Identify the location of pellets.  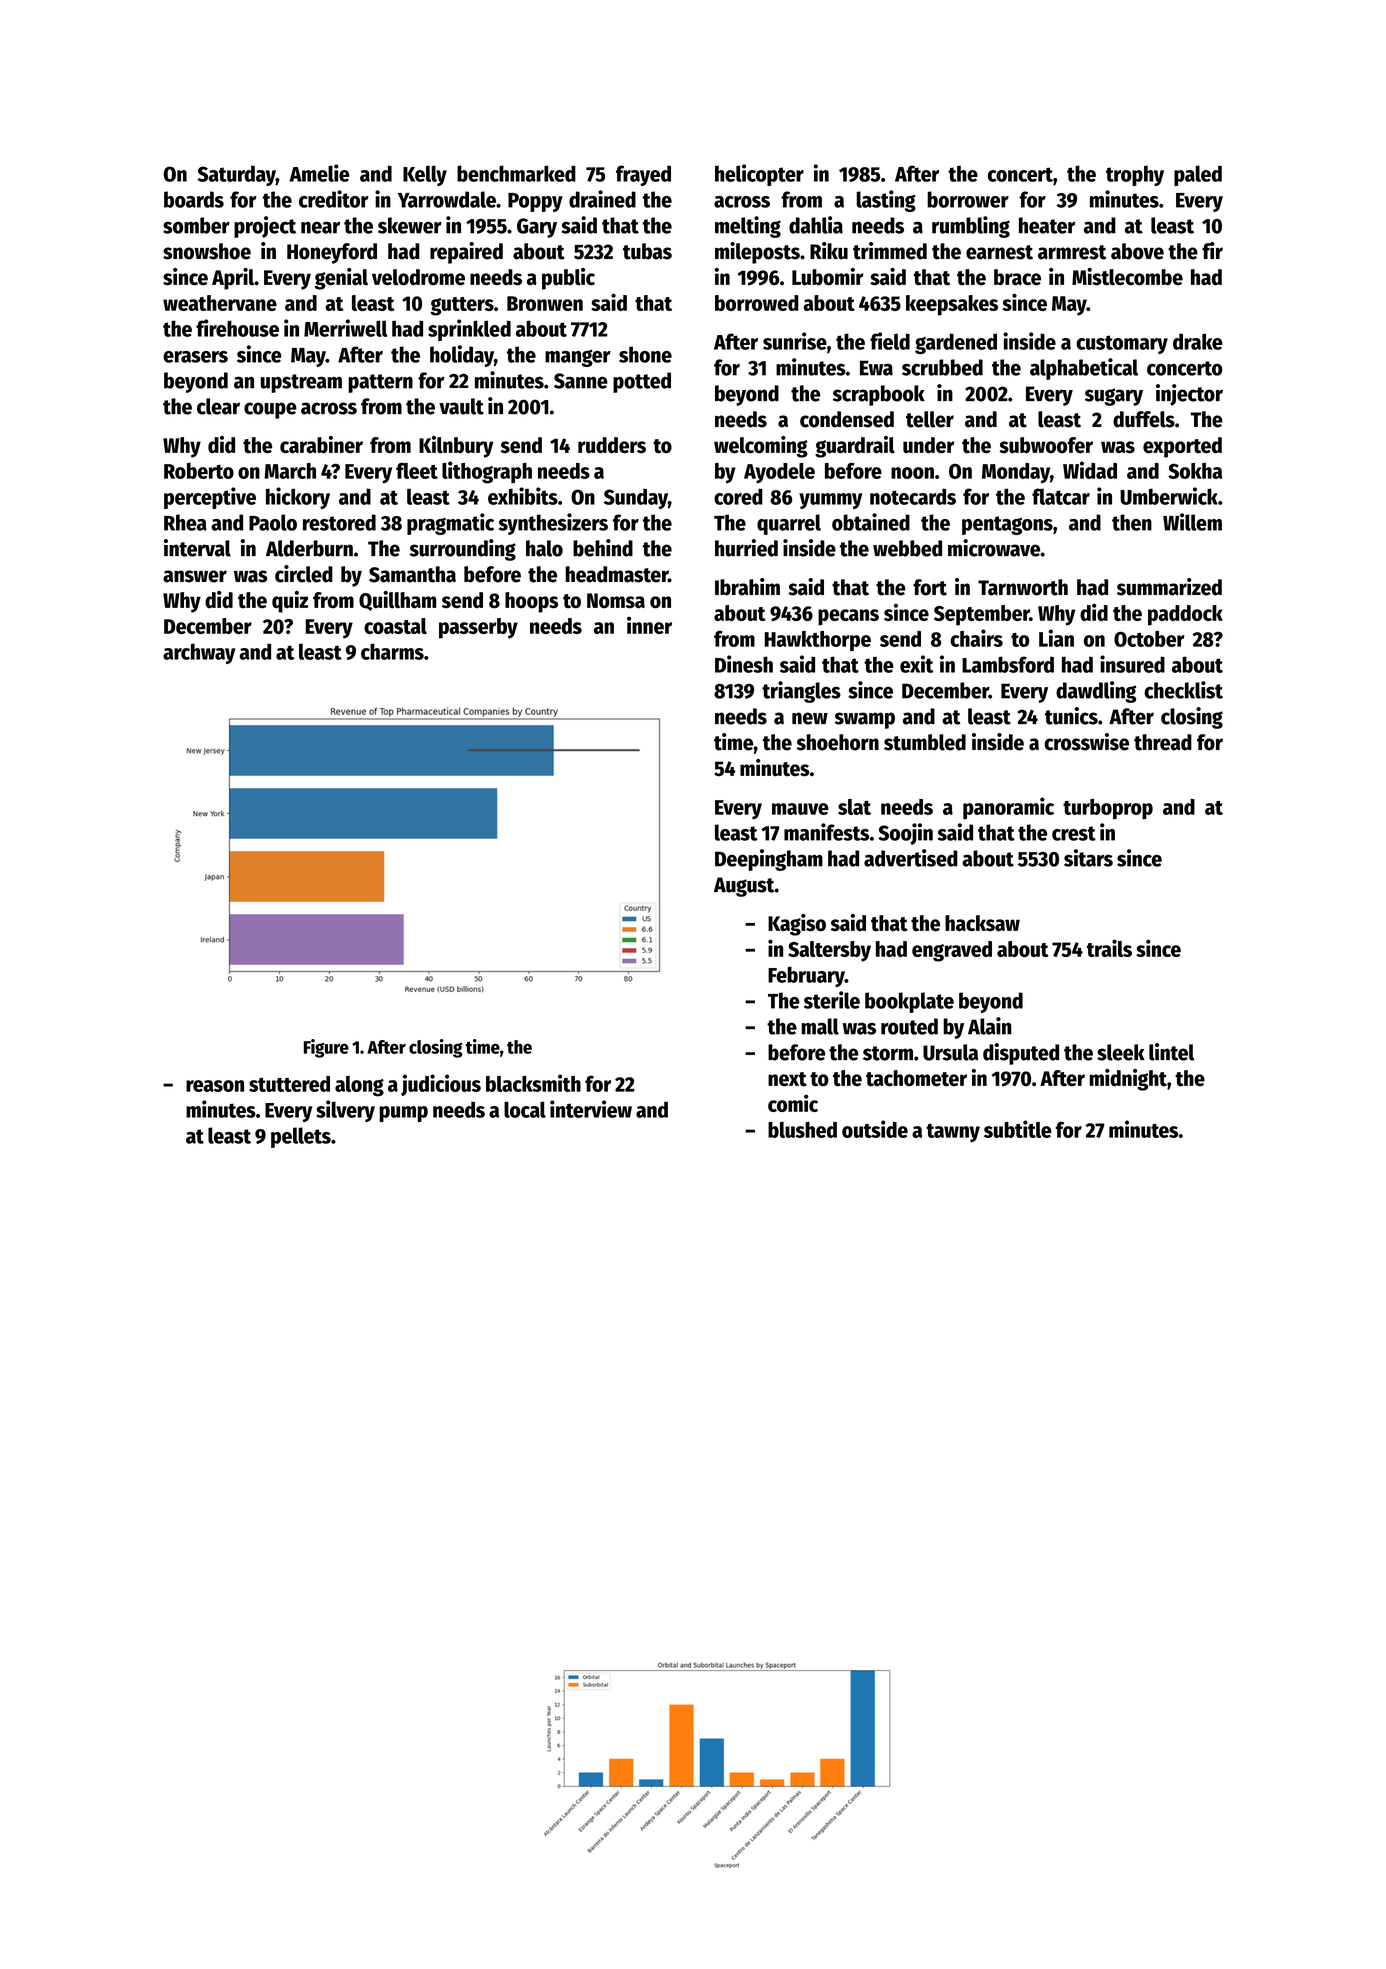
(301, 1137).
